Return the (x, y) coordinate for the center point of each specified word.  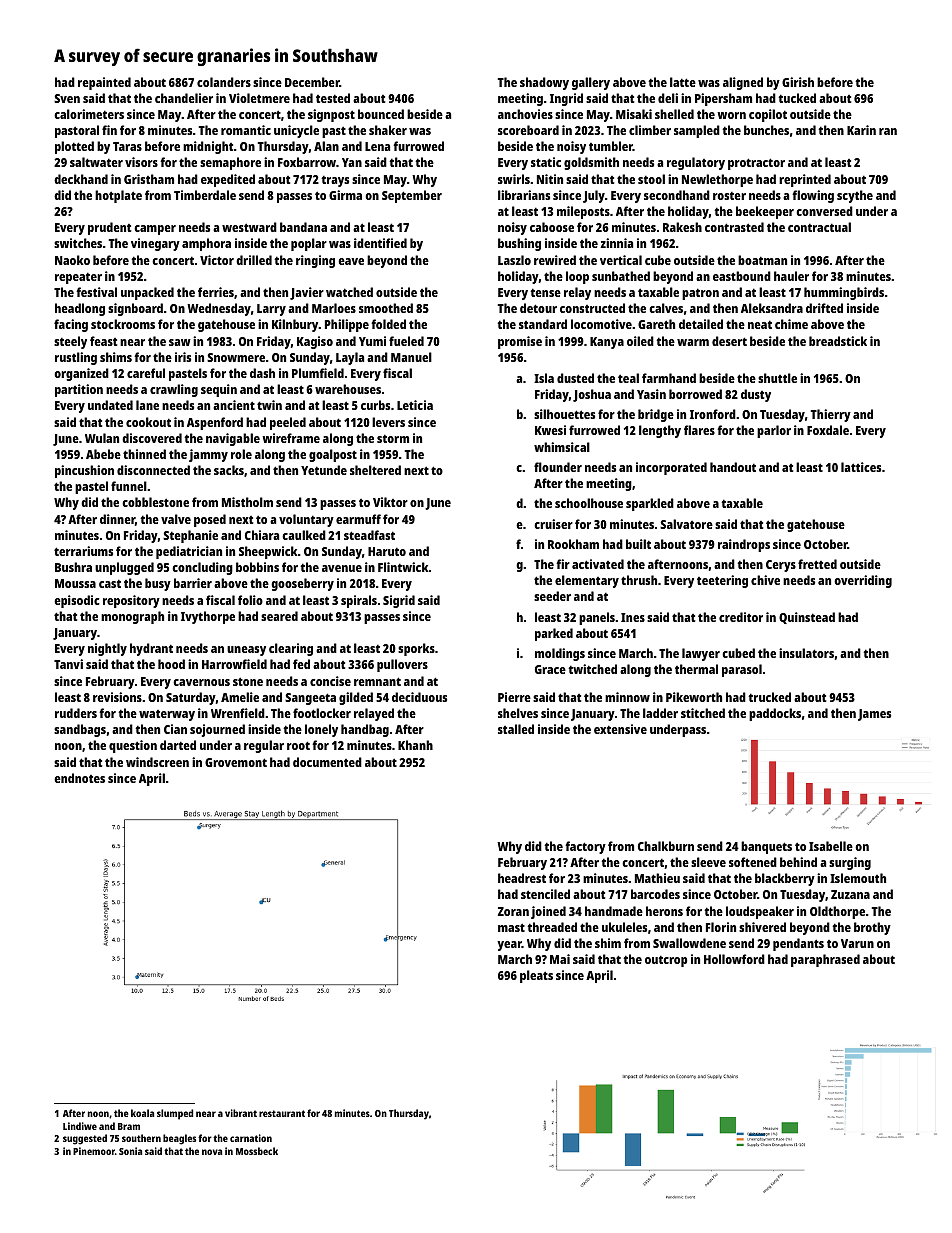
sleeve (708, 862)
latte (683, 82)
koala (142, 1113)
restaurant (282, 1113)
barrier (193, 583)
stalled (516, 729)
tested (333, 98)
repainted (104, 83)
